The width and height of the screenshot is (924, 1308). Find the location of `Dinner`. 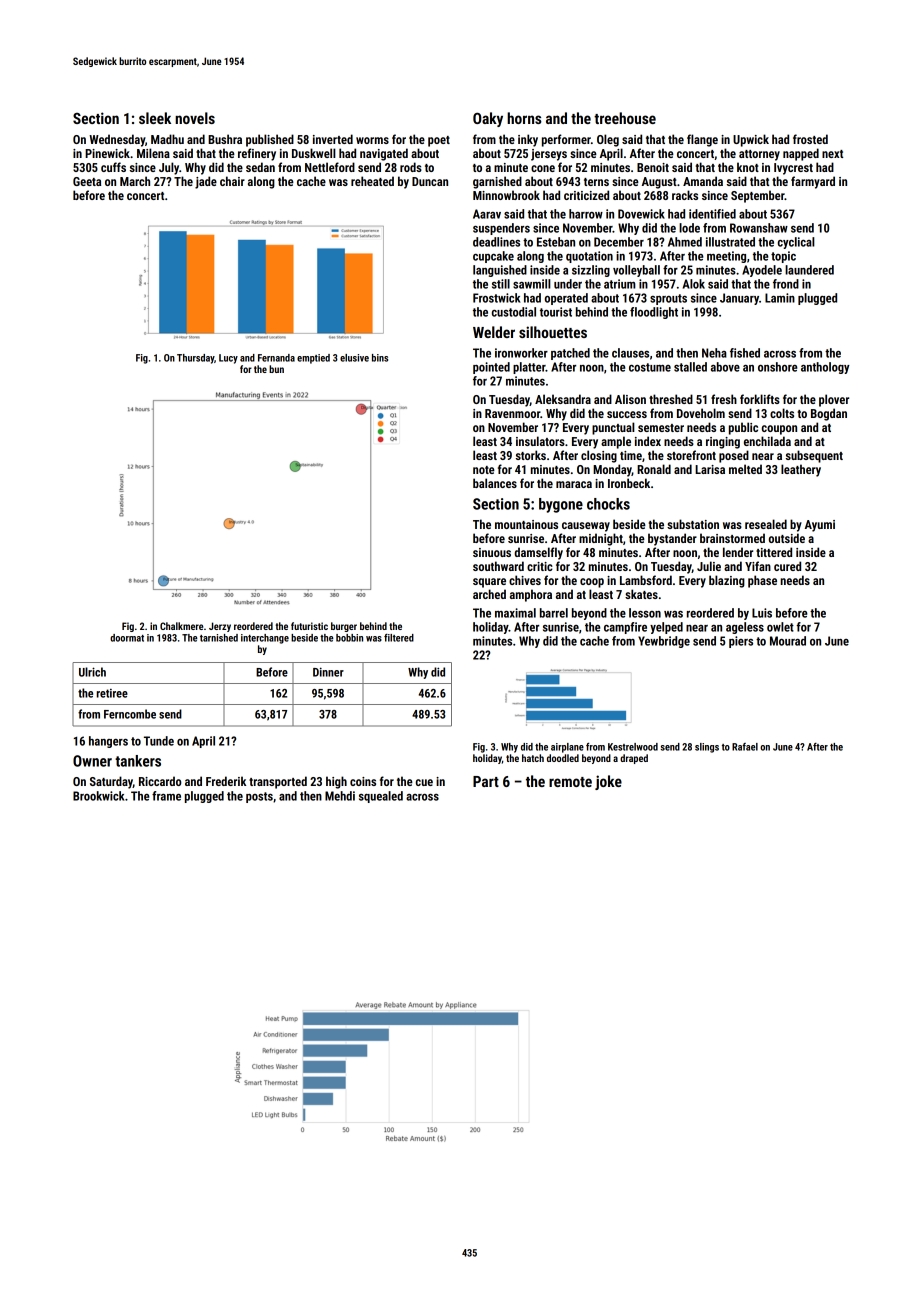

Dinner is located at coordinates (328, 672).
